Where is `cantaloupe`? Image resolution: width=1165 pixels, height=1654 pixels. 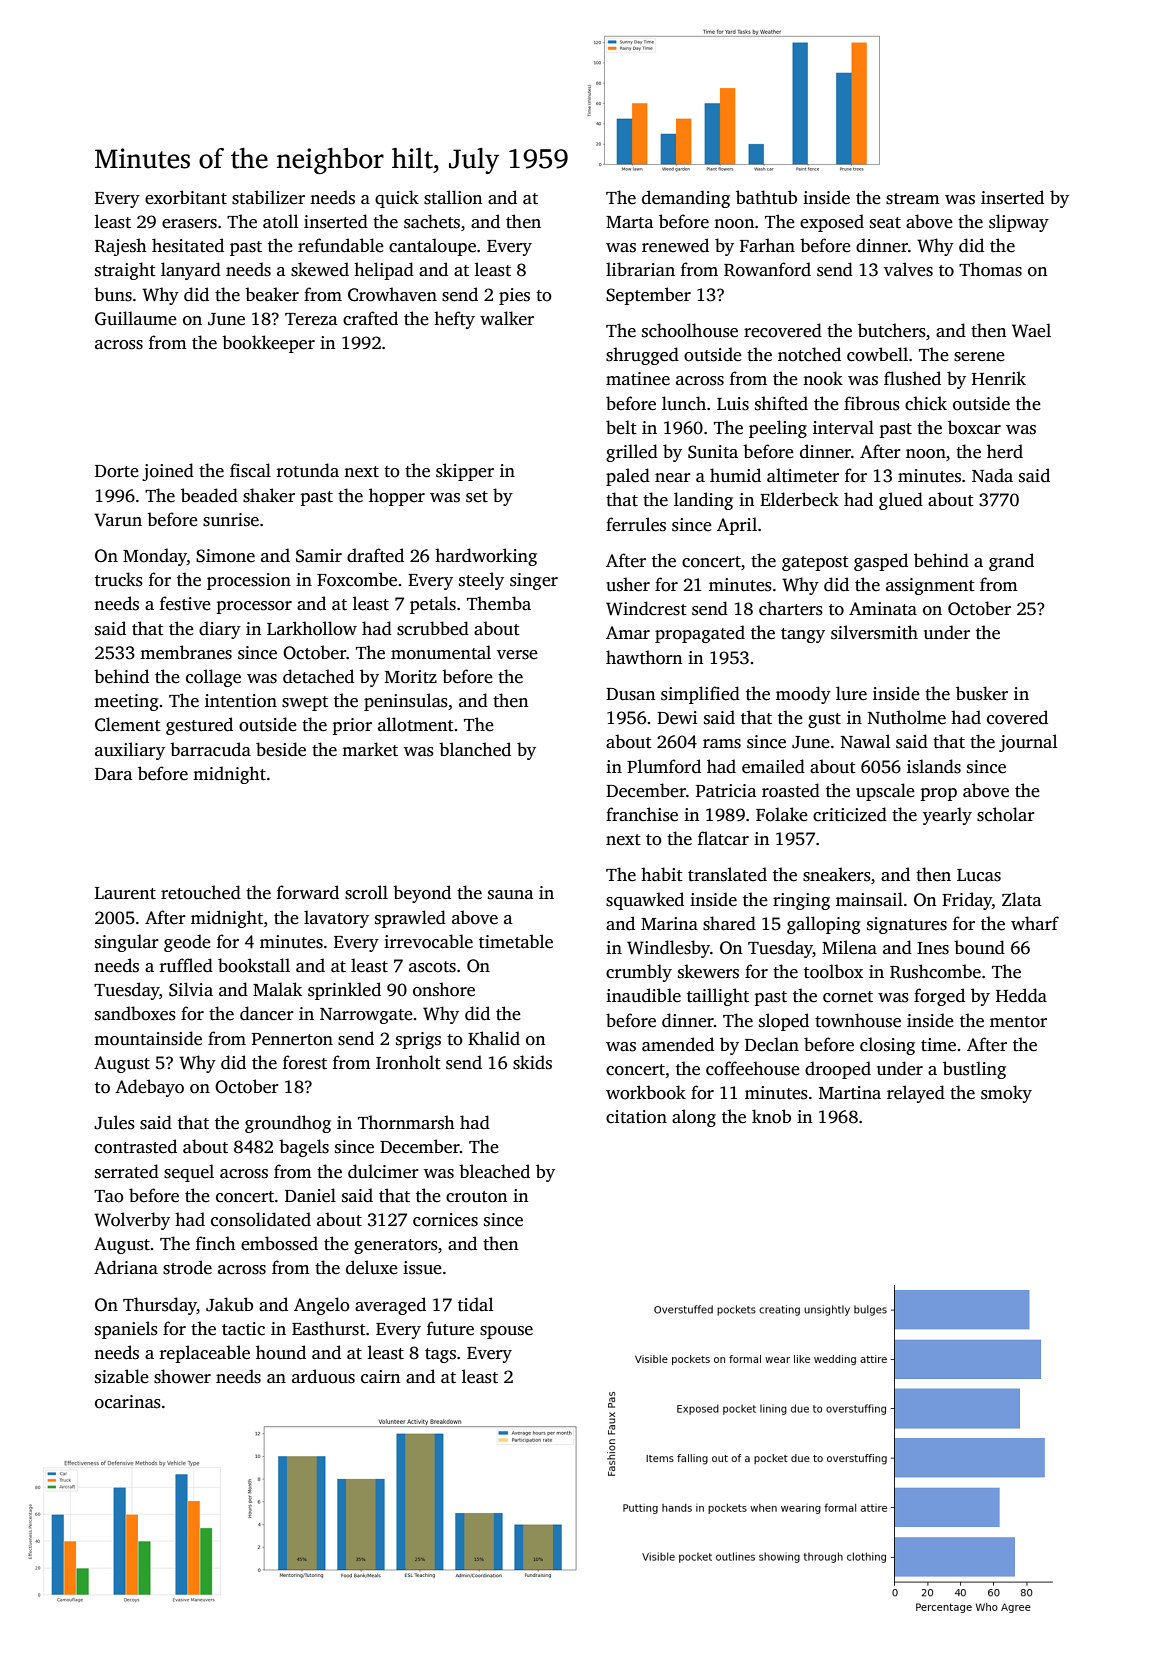 cantaloupe is located at coordinates (432, 247).
